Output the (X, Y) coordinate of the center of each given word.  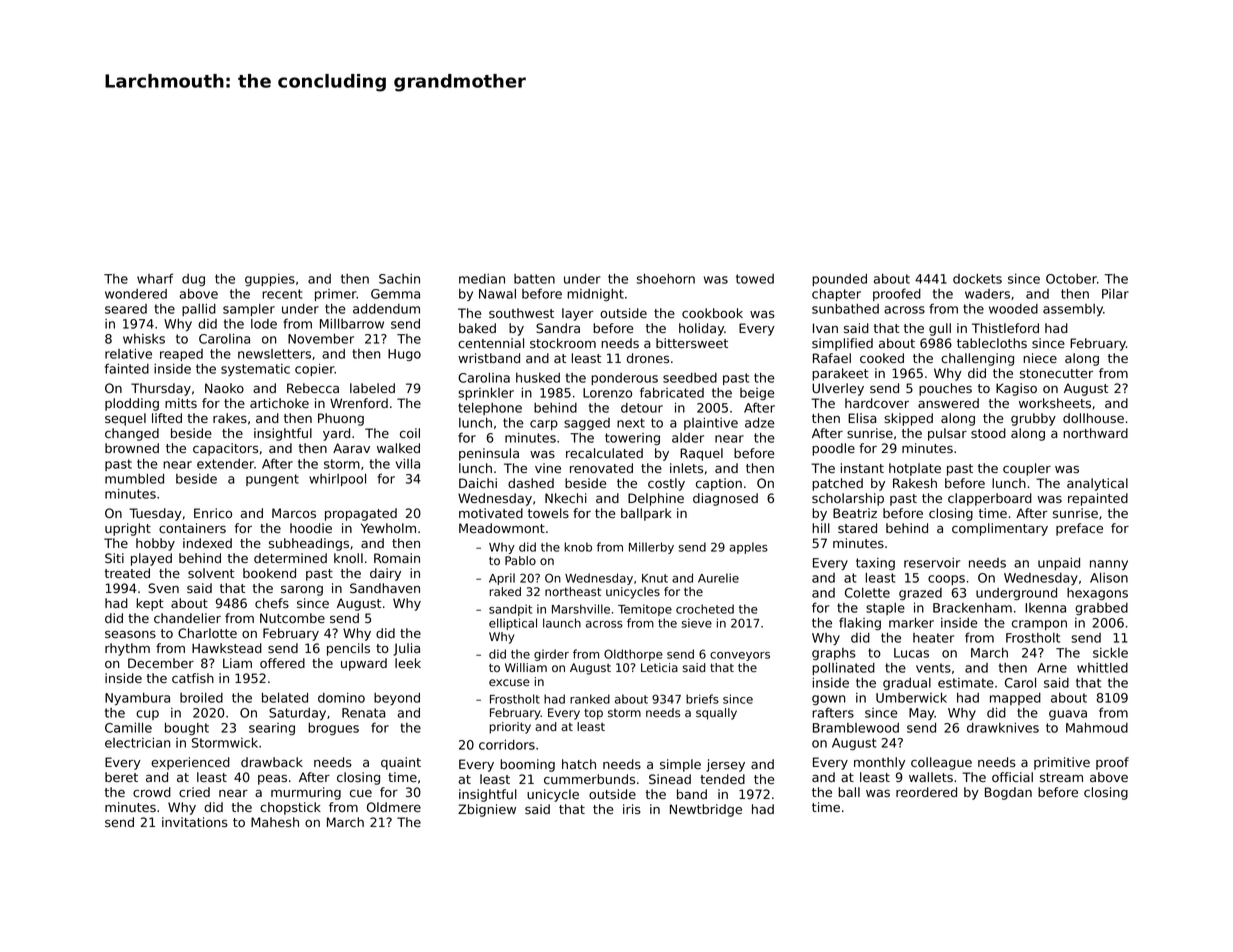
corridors (507, 744)
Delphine (656, 499)
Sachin (399, 279)
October (1071, 279)
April (502, 579)
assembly (1073, 310)
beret (121, 777)
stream (1061, 778)
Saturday (297, 714)
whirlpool (337, 479)
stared (857, 528)
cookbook (712, 313)
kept (150, 604)
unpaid (1059, 563)
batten (534, 279)
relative (128, 353)
